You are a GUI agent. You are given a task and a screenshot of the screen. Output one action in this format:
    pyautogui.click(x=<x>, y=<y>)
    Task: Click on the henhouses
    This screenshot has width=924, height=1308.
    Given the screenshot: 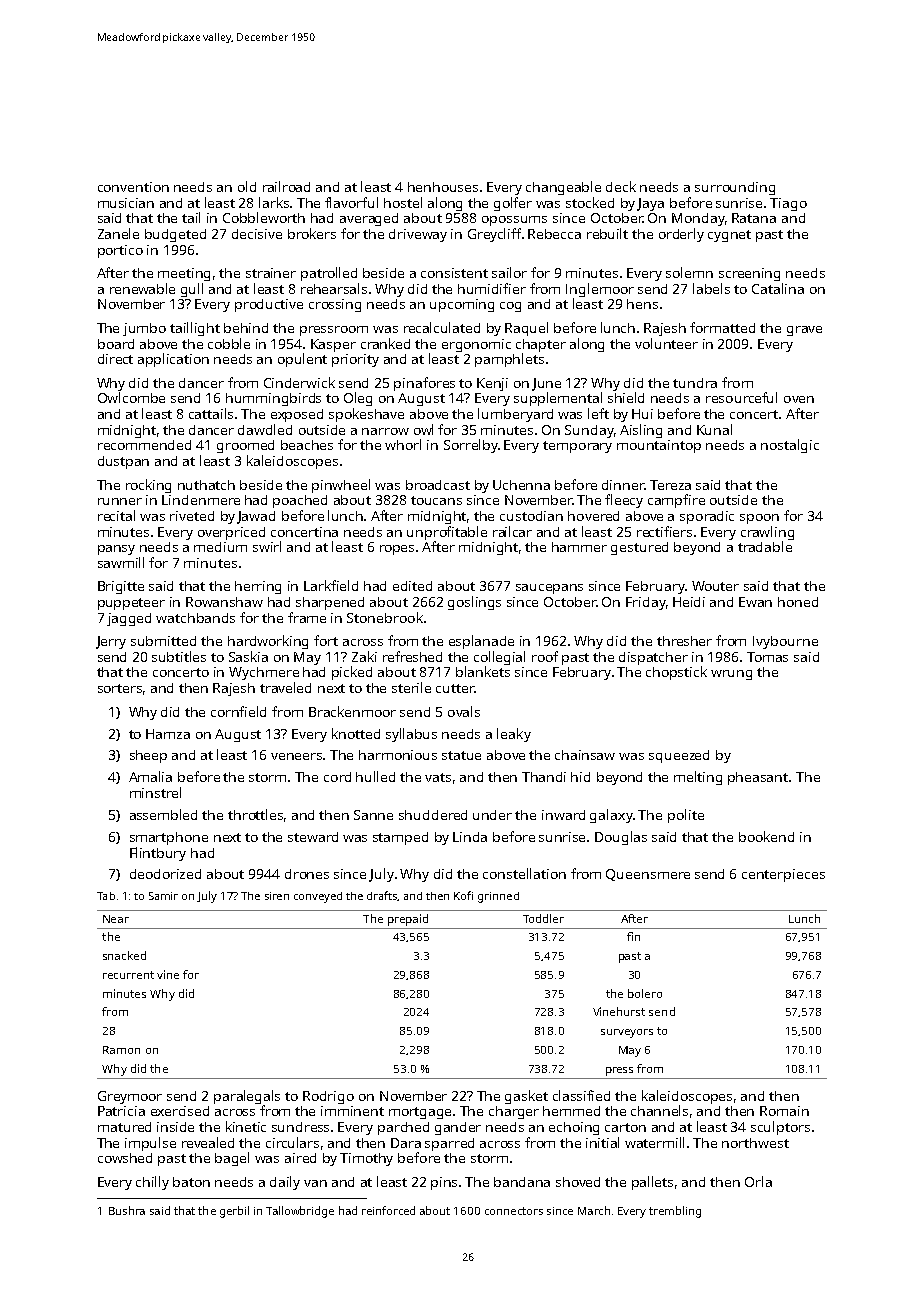 What is the action you would take?
    pyautogui.click(x=443, y=187)
